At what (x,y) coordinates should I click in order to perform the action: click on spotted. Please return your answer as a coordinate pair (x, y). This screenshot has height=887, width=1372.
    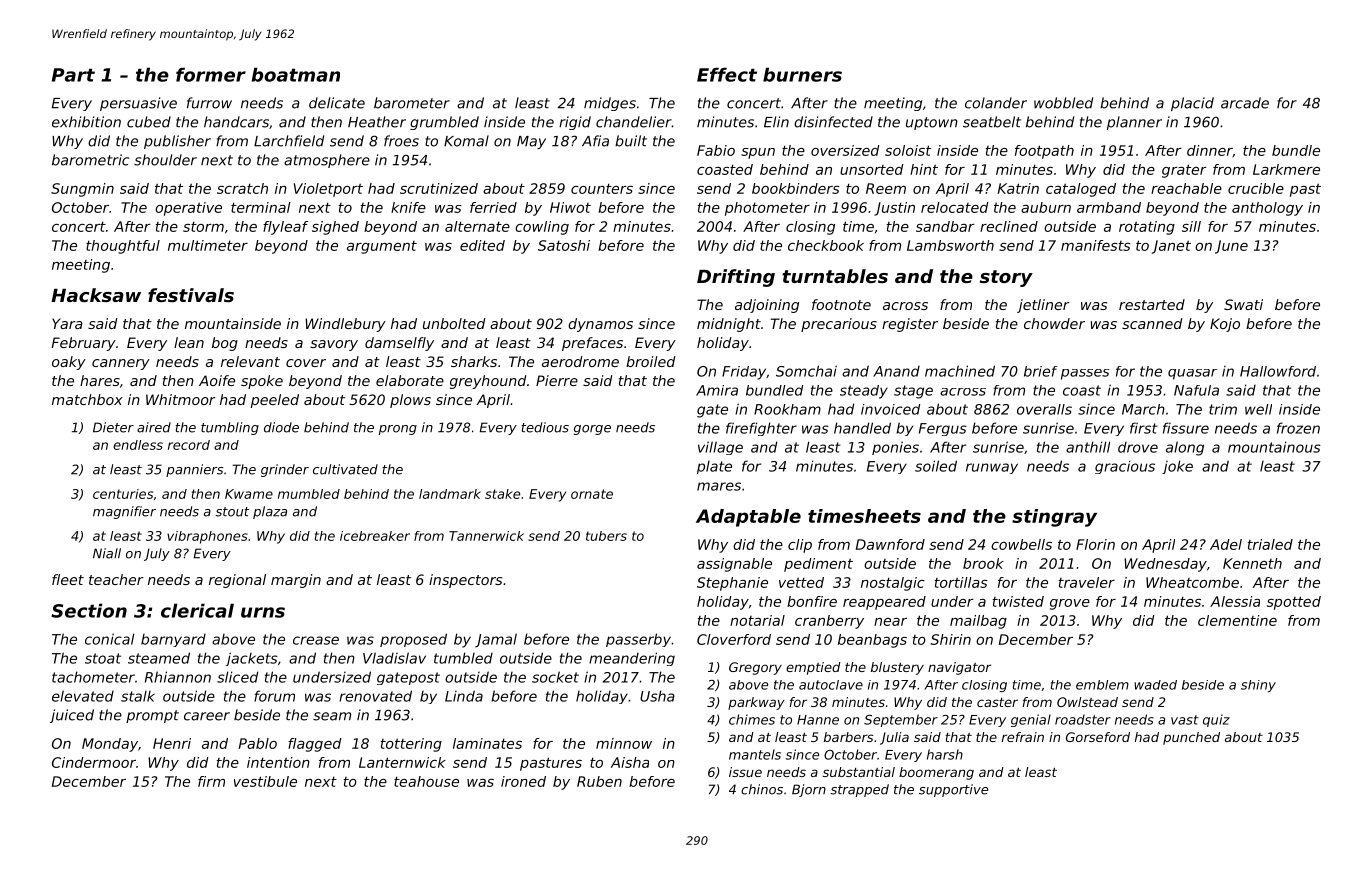
    Looking at the image, I should click on (1294, 603).
